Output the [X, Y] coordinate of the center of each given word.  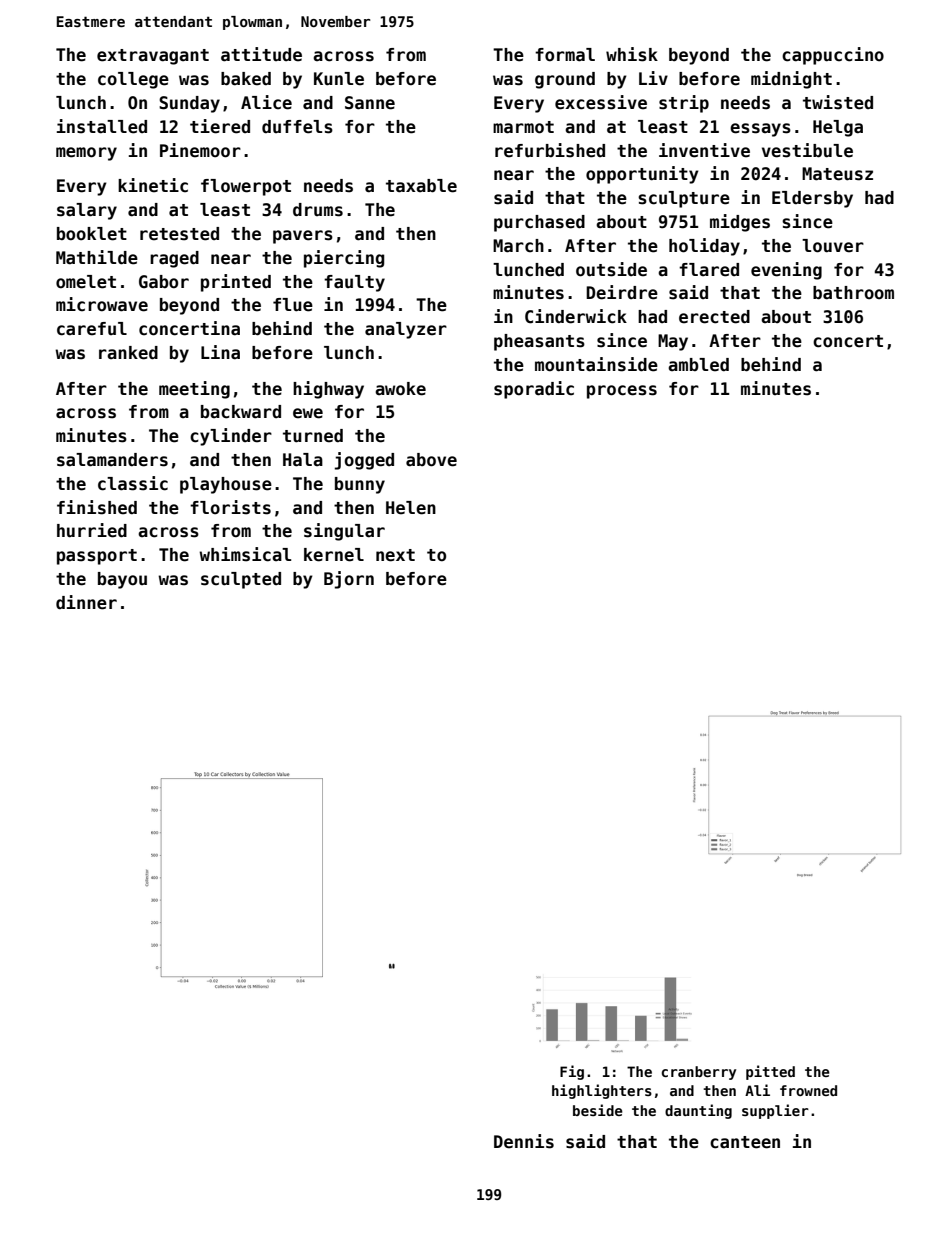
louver [833, 246]
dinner [86, 602]
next [395, 555]
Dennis [524, 1141]
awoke [400, 389]
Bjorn [349, 580]
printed [236, 283]
